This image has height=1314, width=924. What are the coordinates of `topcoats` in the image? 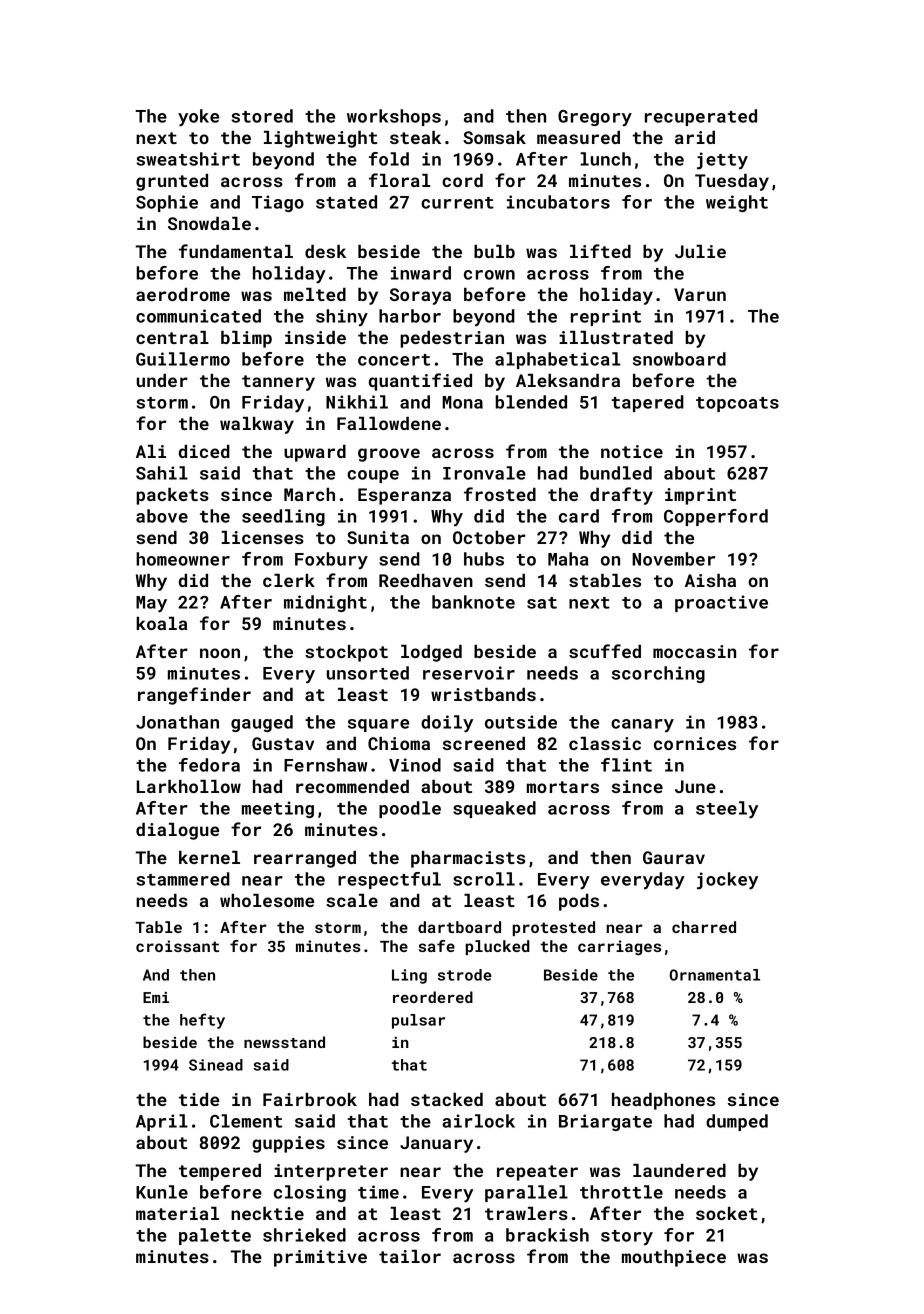 It's located at (737, 404).
